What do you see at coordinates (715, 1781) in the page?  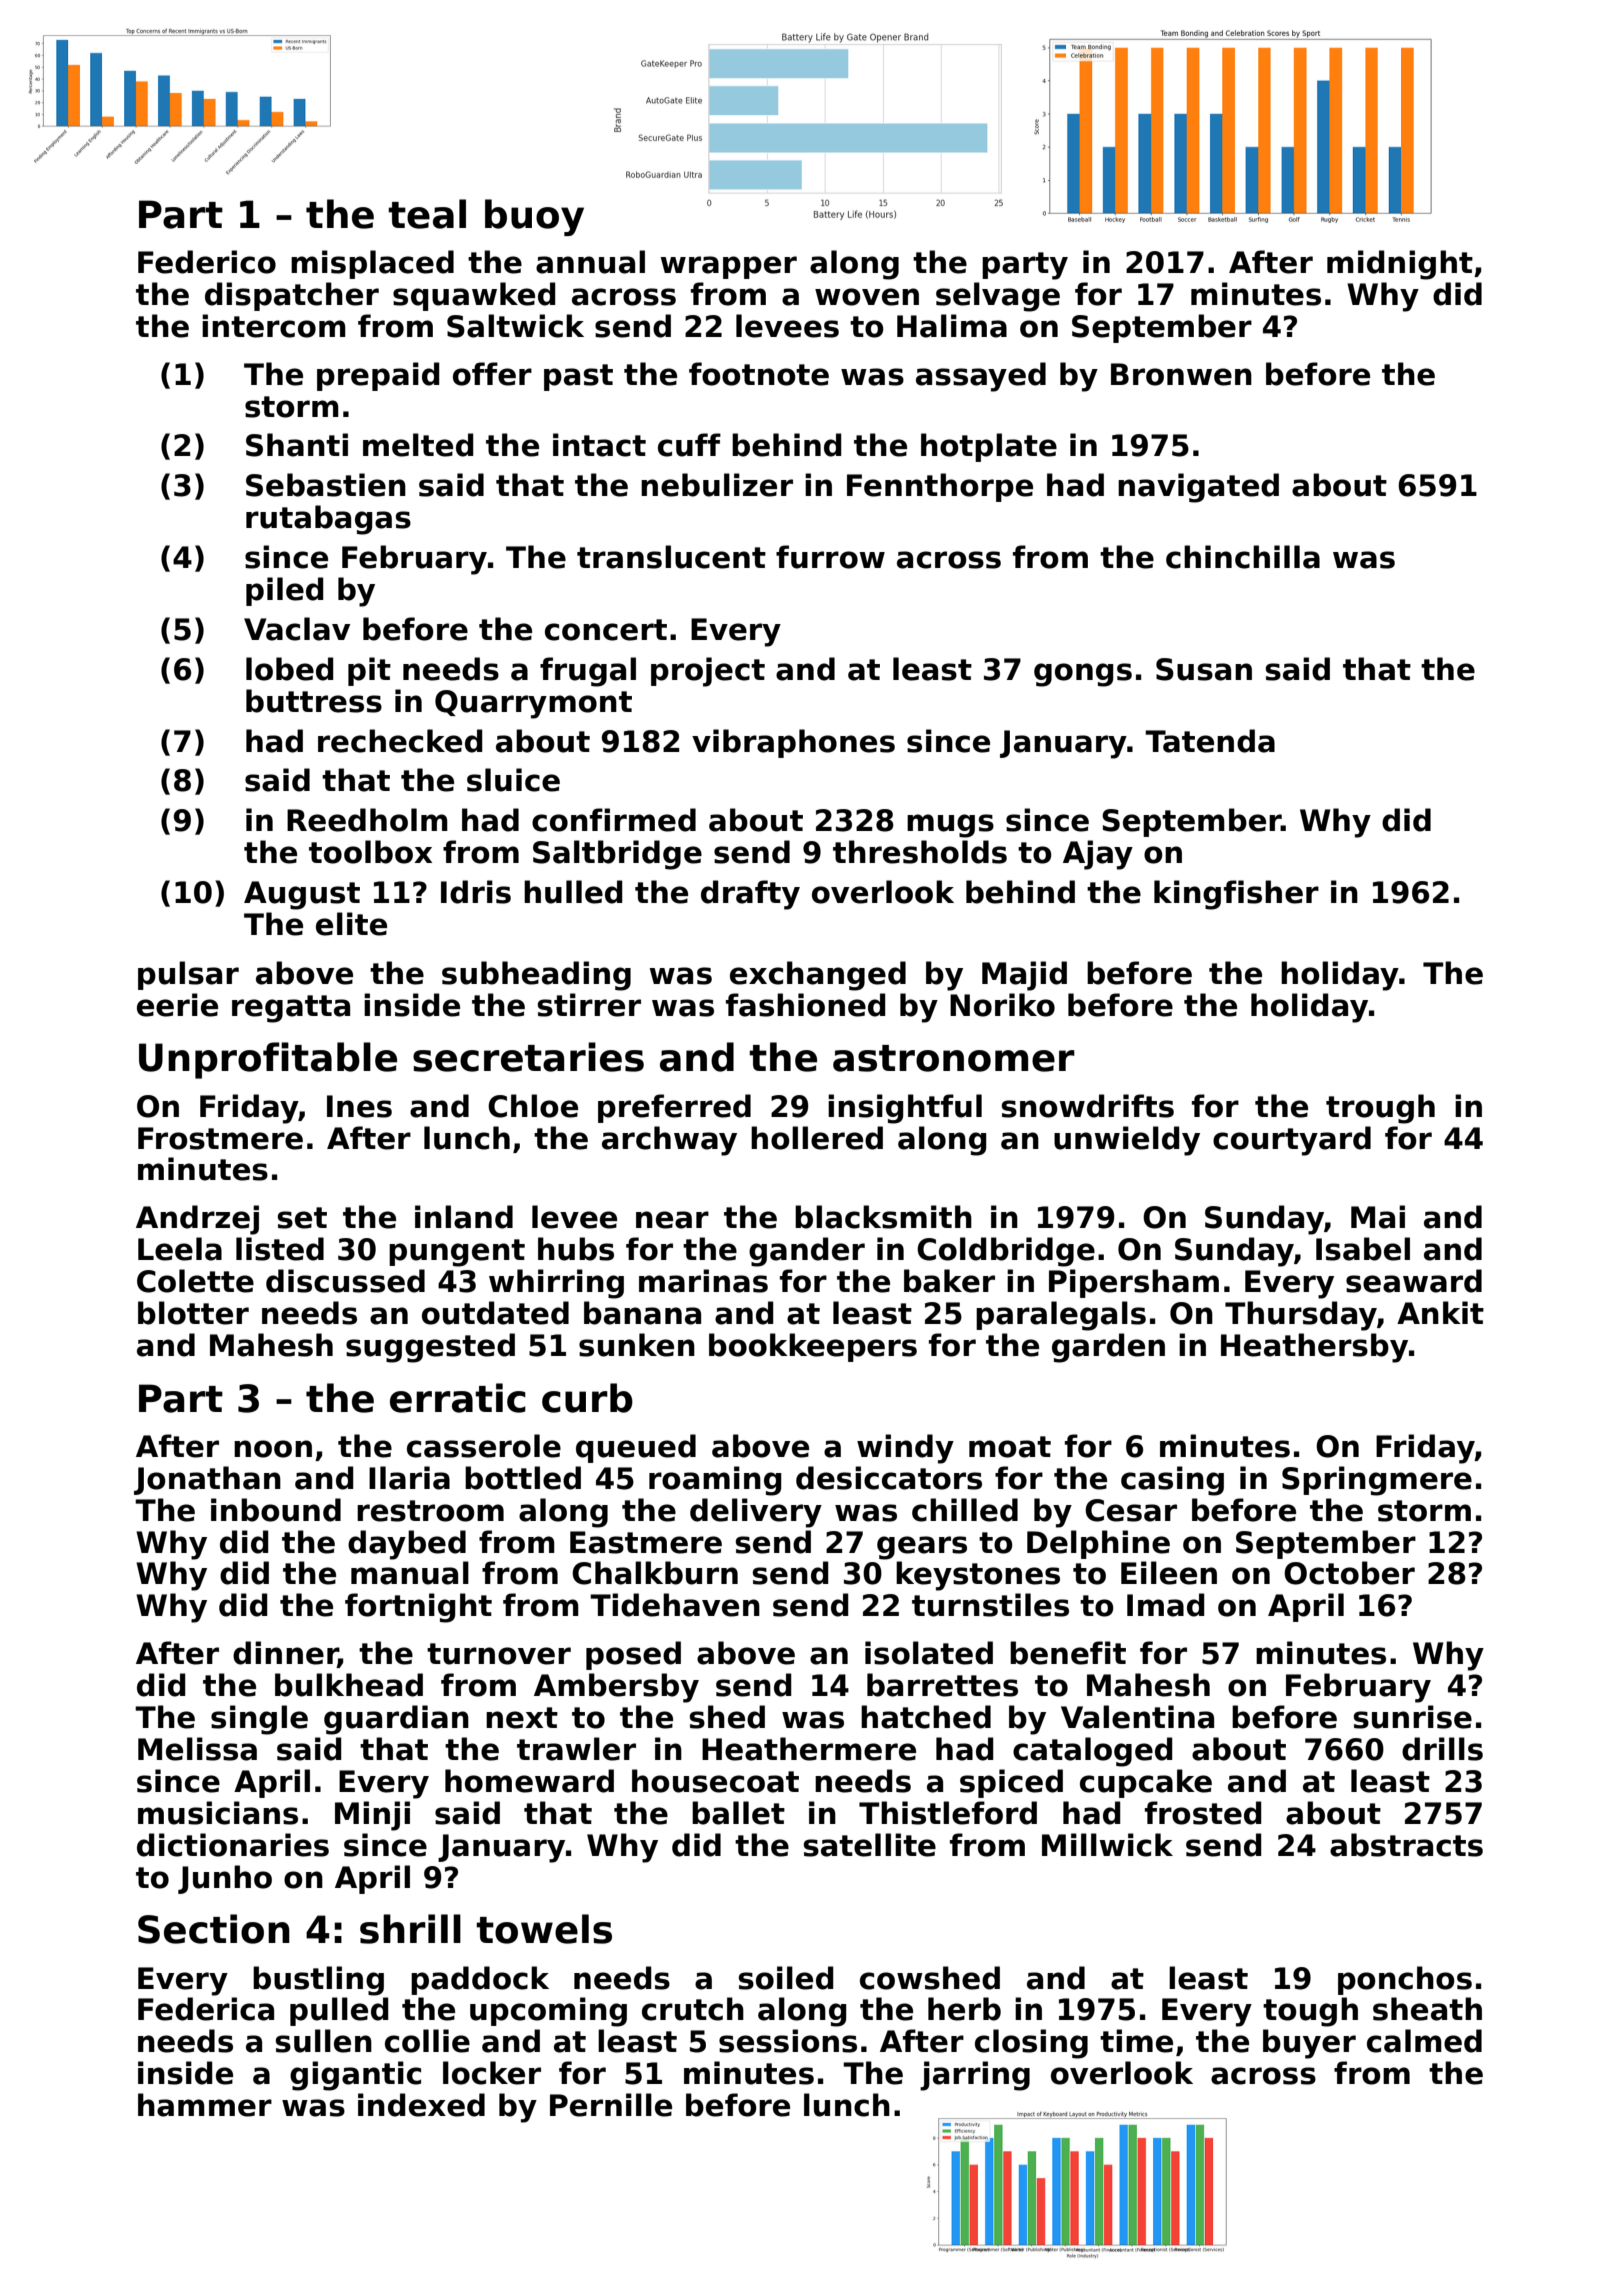 I see `housecoat` at bounding box center [715, 1781].
